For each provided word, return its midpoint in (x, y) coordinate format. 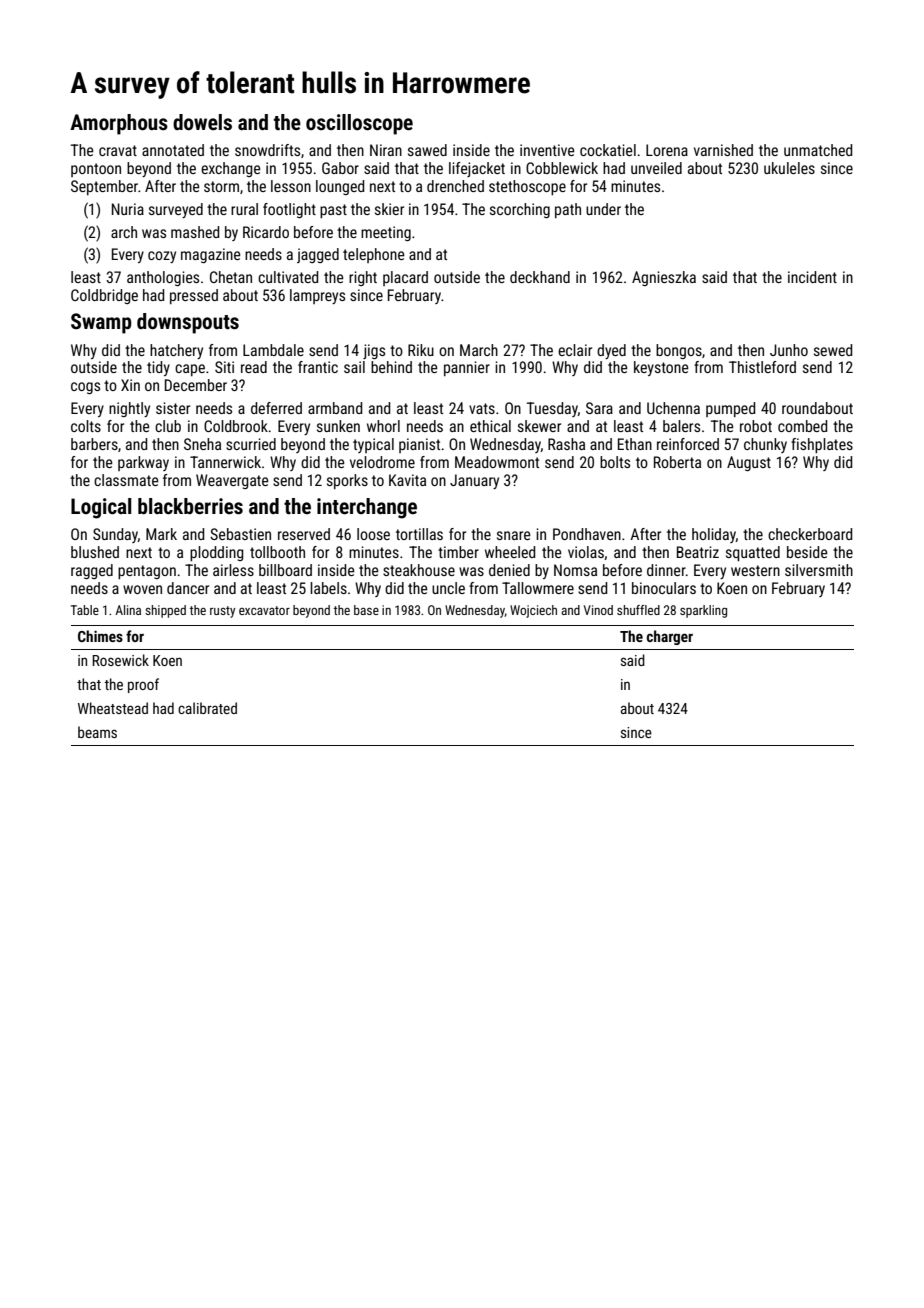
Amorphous (119, 124)
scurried (251, 444)
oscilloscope (359, 124)
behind (391, 367)
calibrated (207, 708)
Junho (789, 350)
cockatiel (608, 150)
